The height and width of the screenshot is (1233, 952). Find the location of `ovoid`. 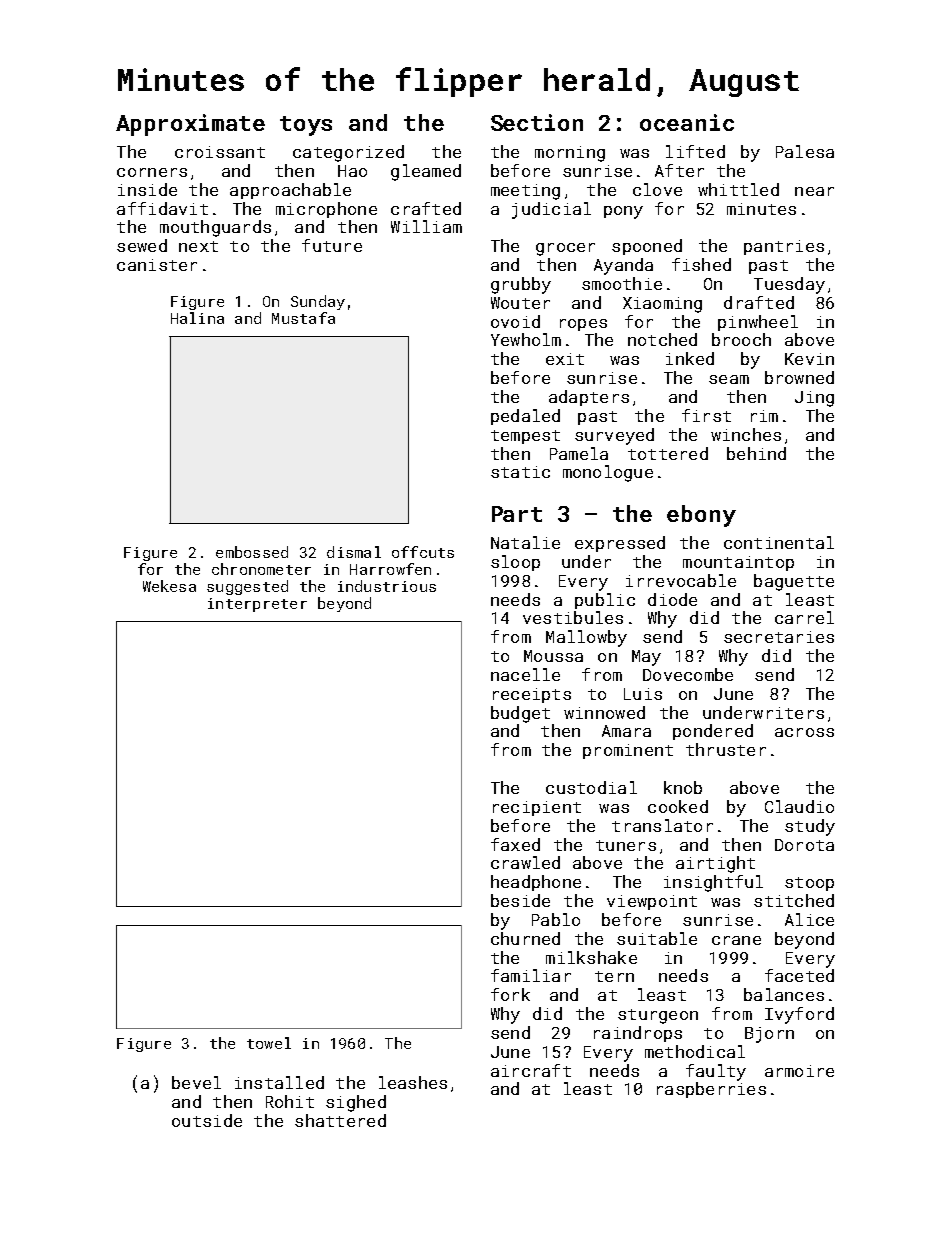

ovoid is located at coordinates (515, 321).
